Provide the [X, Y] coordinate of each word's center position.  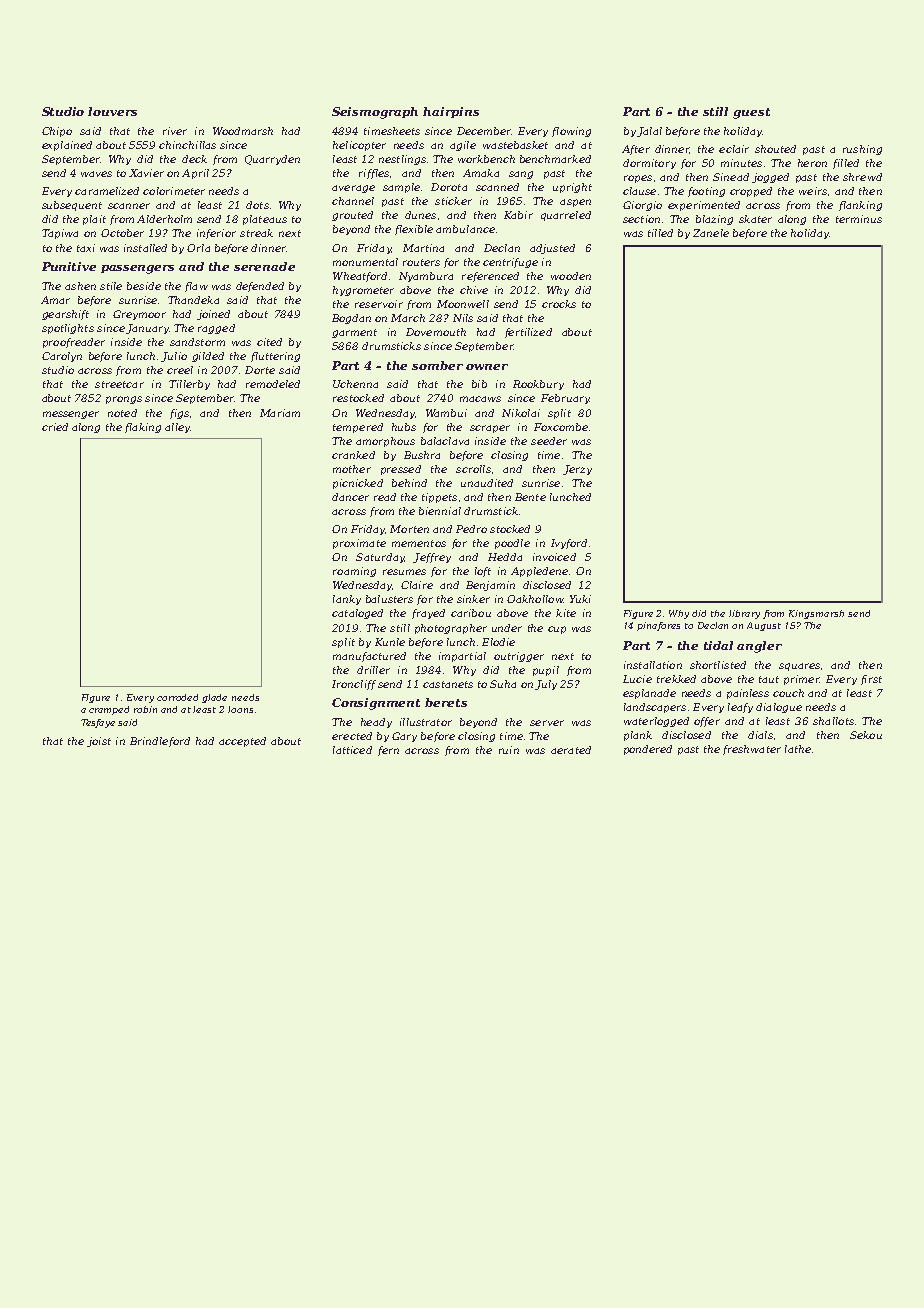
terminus [859, 219]
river [175, 131]
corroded [177, 697]
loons [240, 709]
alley [177, 428]
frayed [428, 614]
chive [474, 290]
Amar [55, 300]
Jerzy [577, 470]
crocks [559, 304]
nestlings [402, 160]
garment [354, 333]
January [147, 329]
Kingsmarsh [816, 614]
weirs [813, 191]
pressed [401, 470]
